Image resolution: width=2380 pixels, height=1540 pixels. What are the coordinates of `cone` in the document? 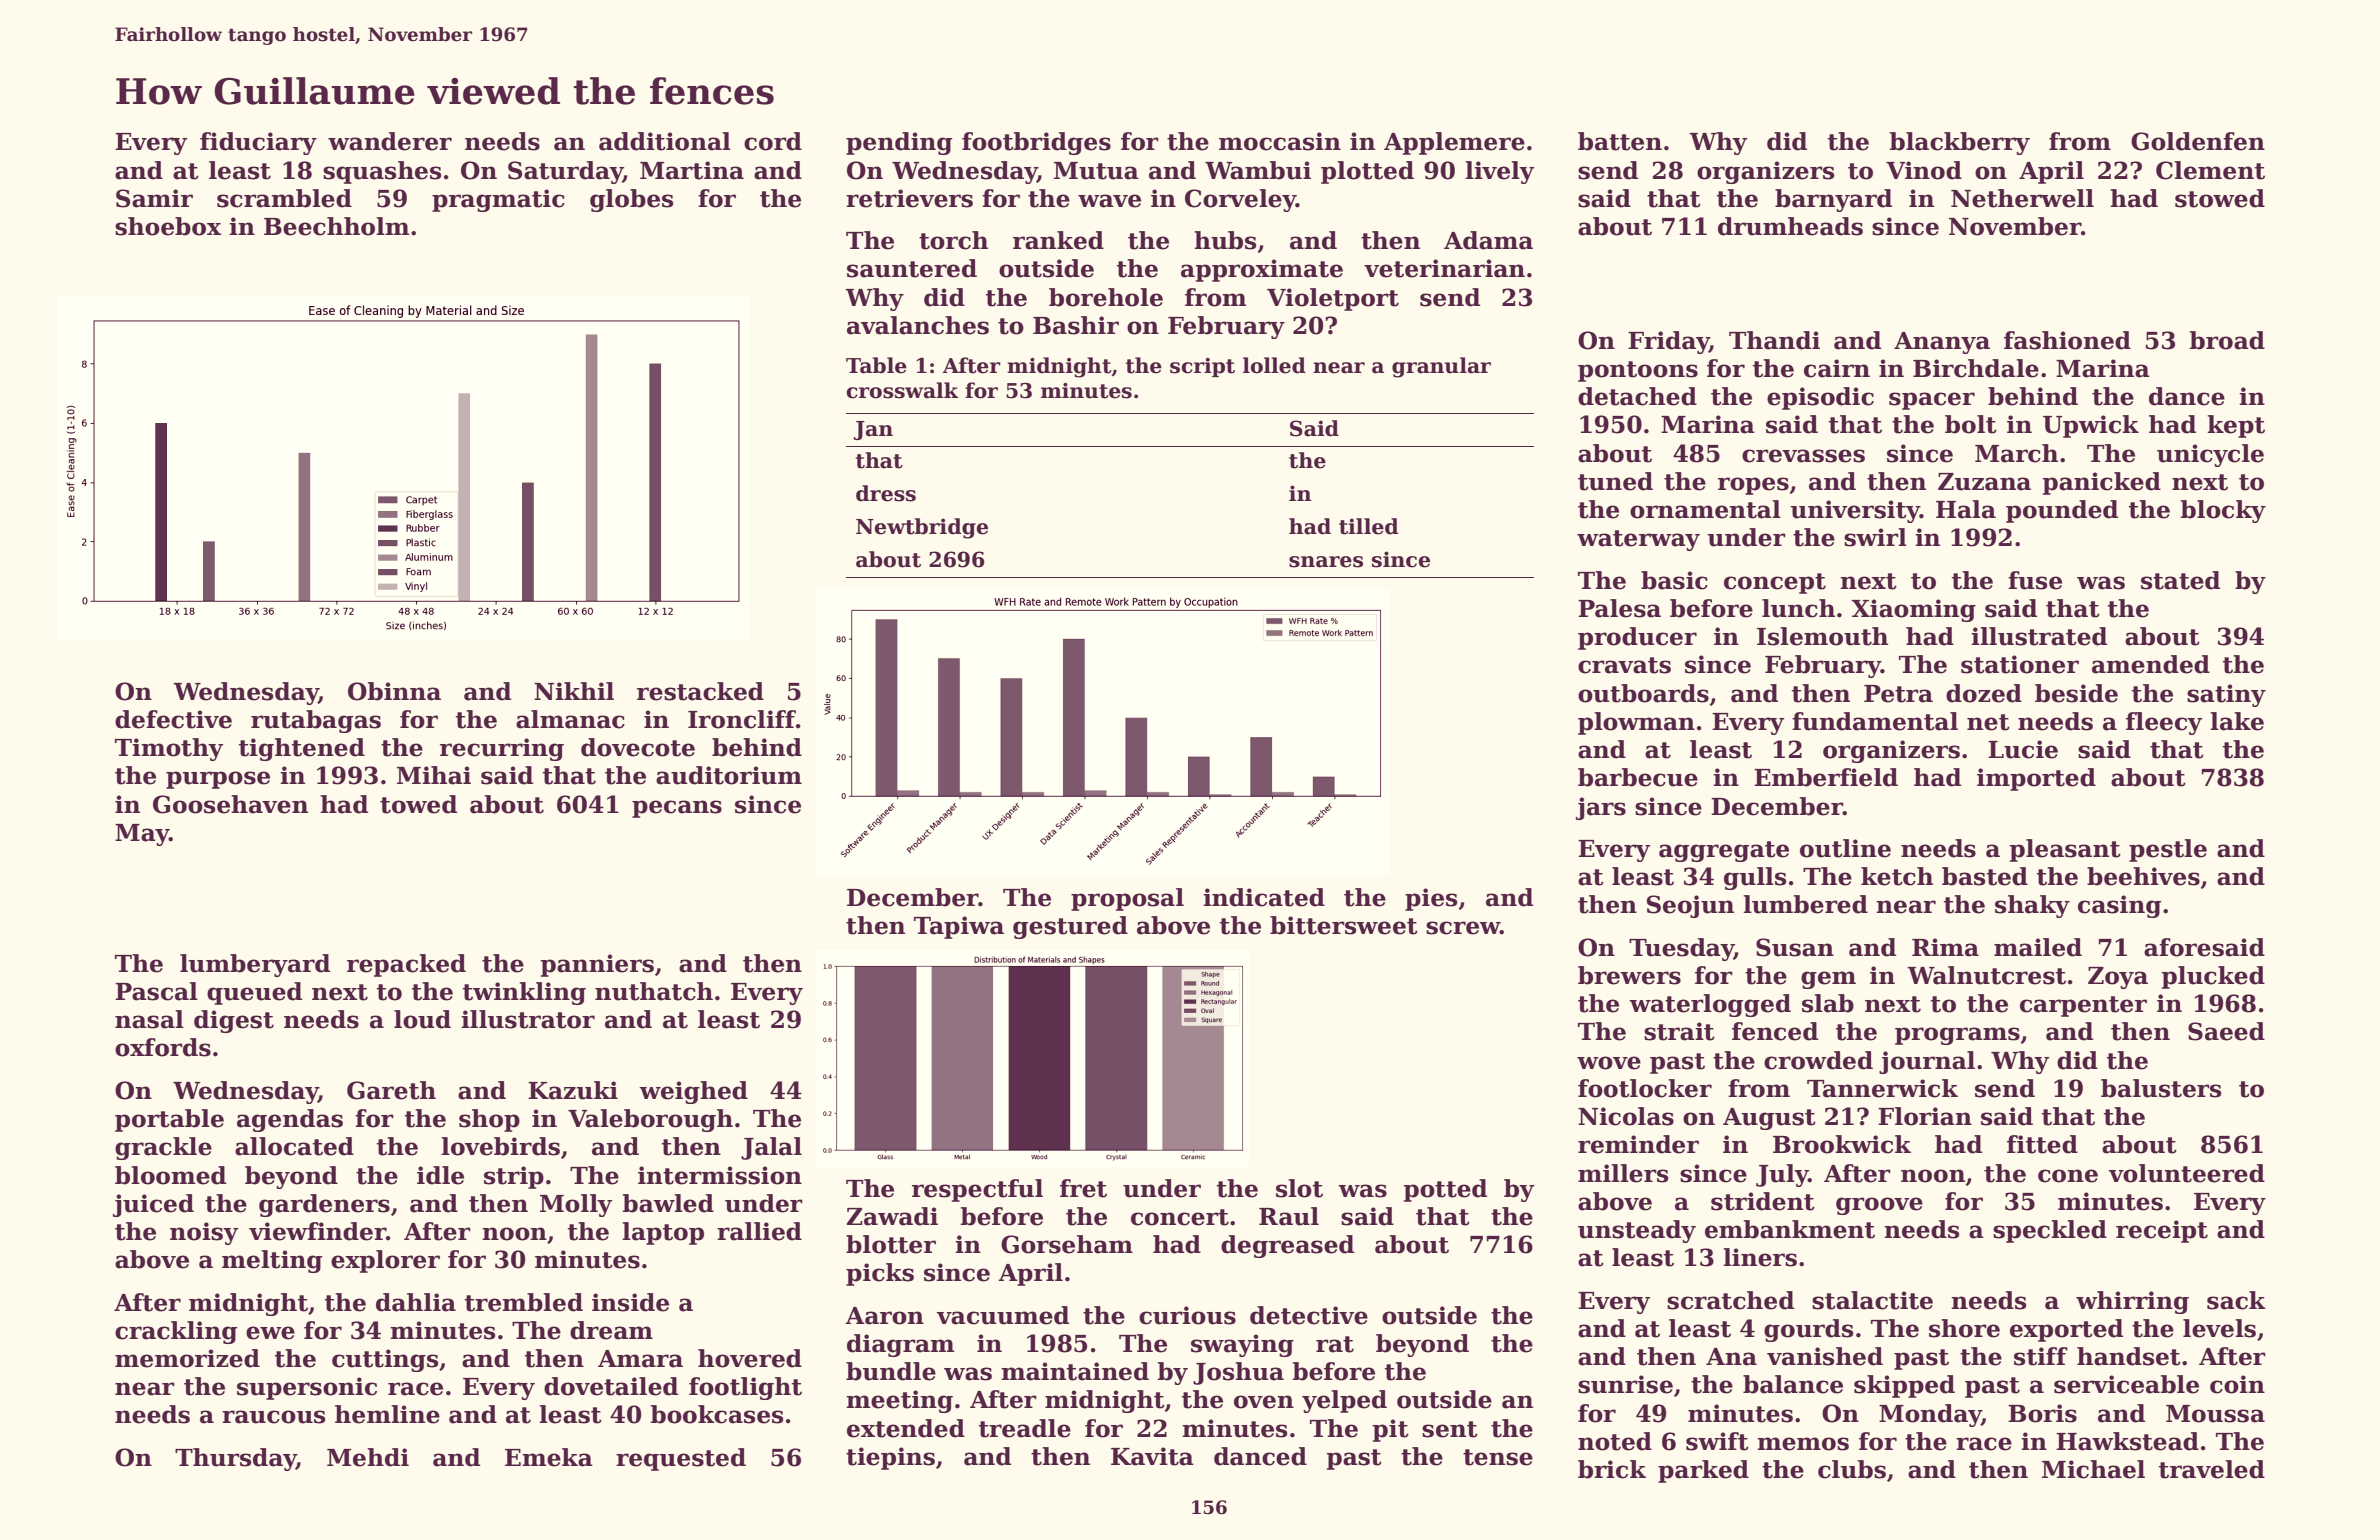 It's located at (2068, 1176).
